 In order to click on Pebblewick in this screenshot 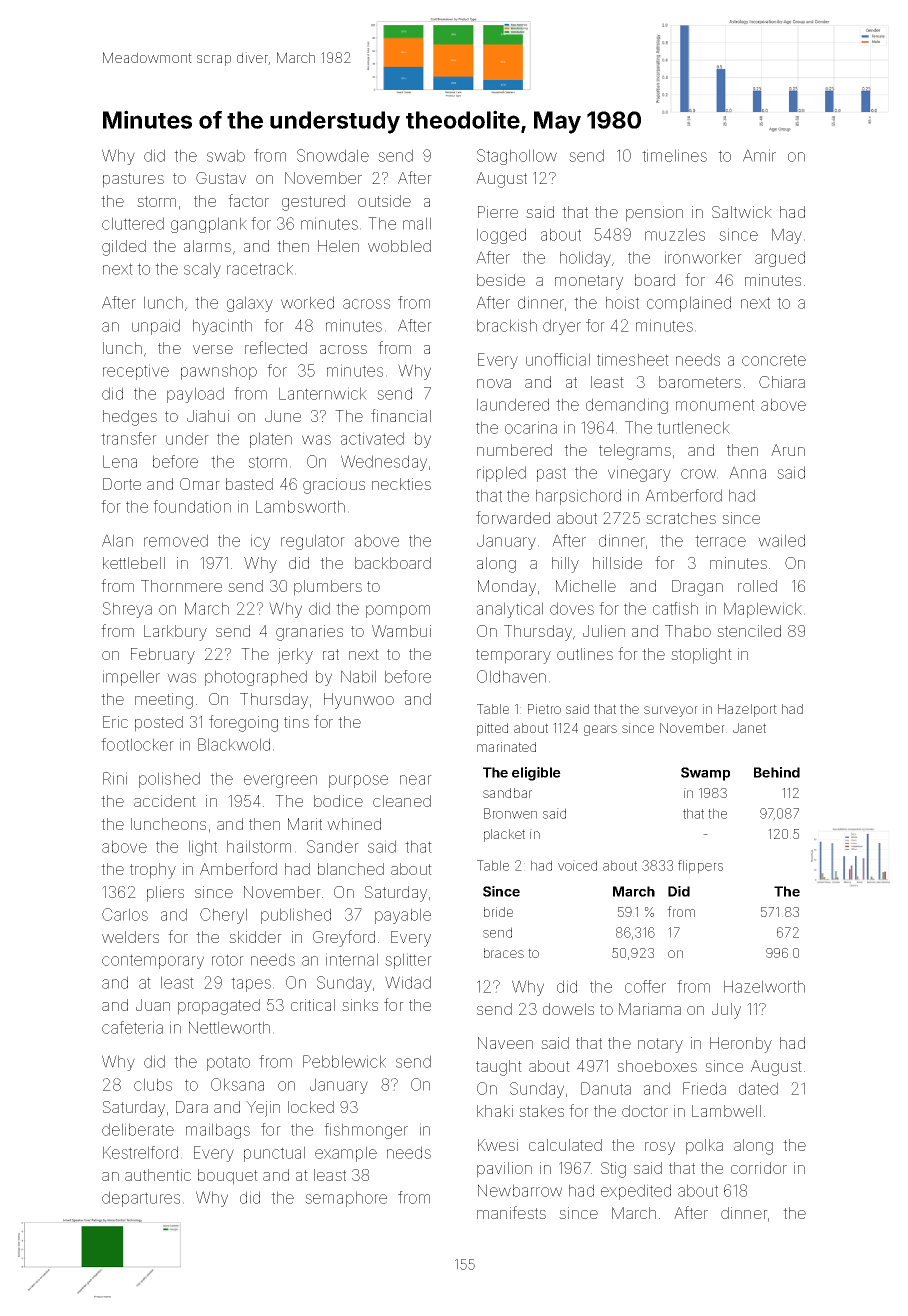, I will do `click(344, 1061)`.
